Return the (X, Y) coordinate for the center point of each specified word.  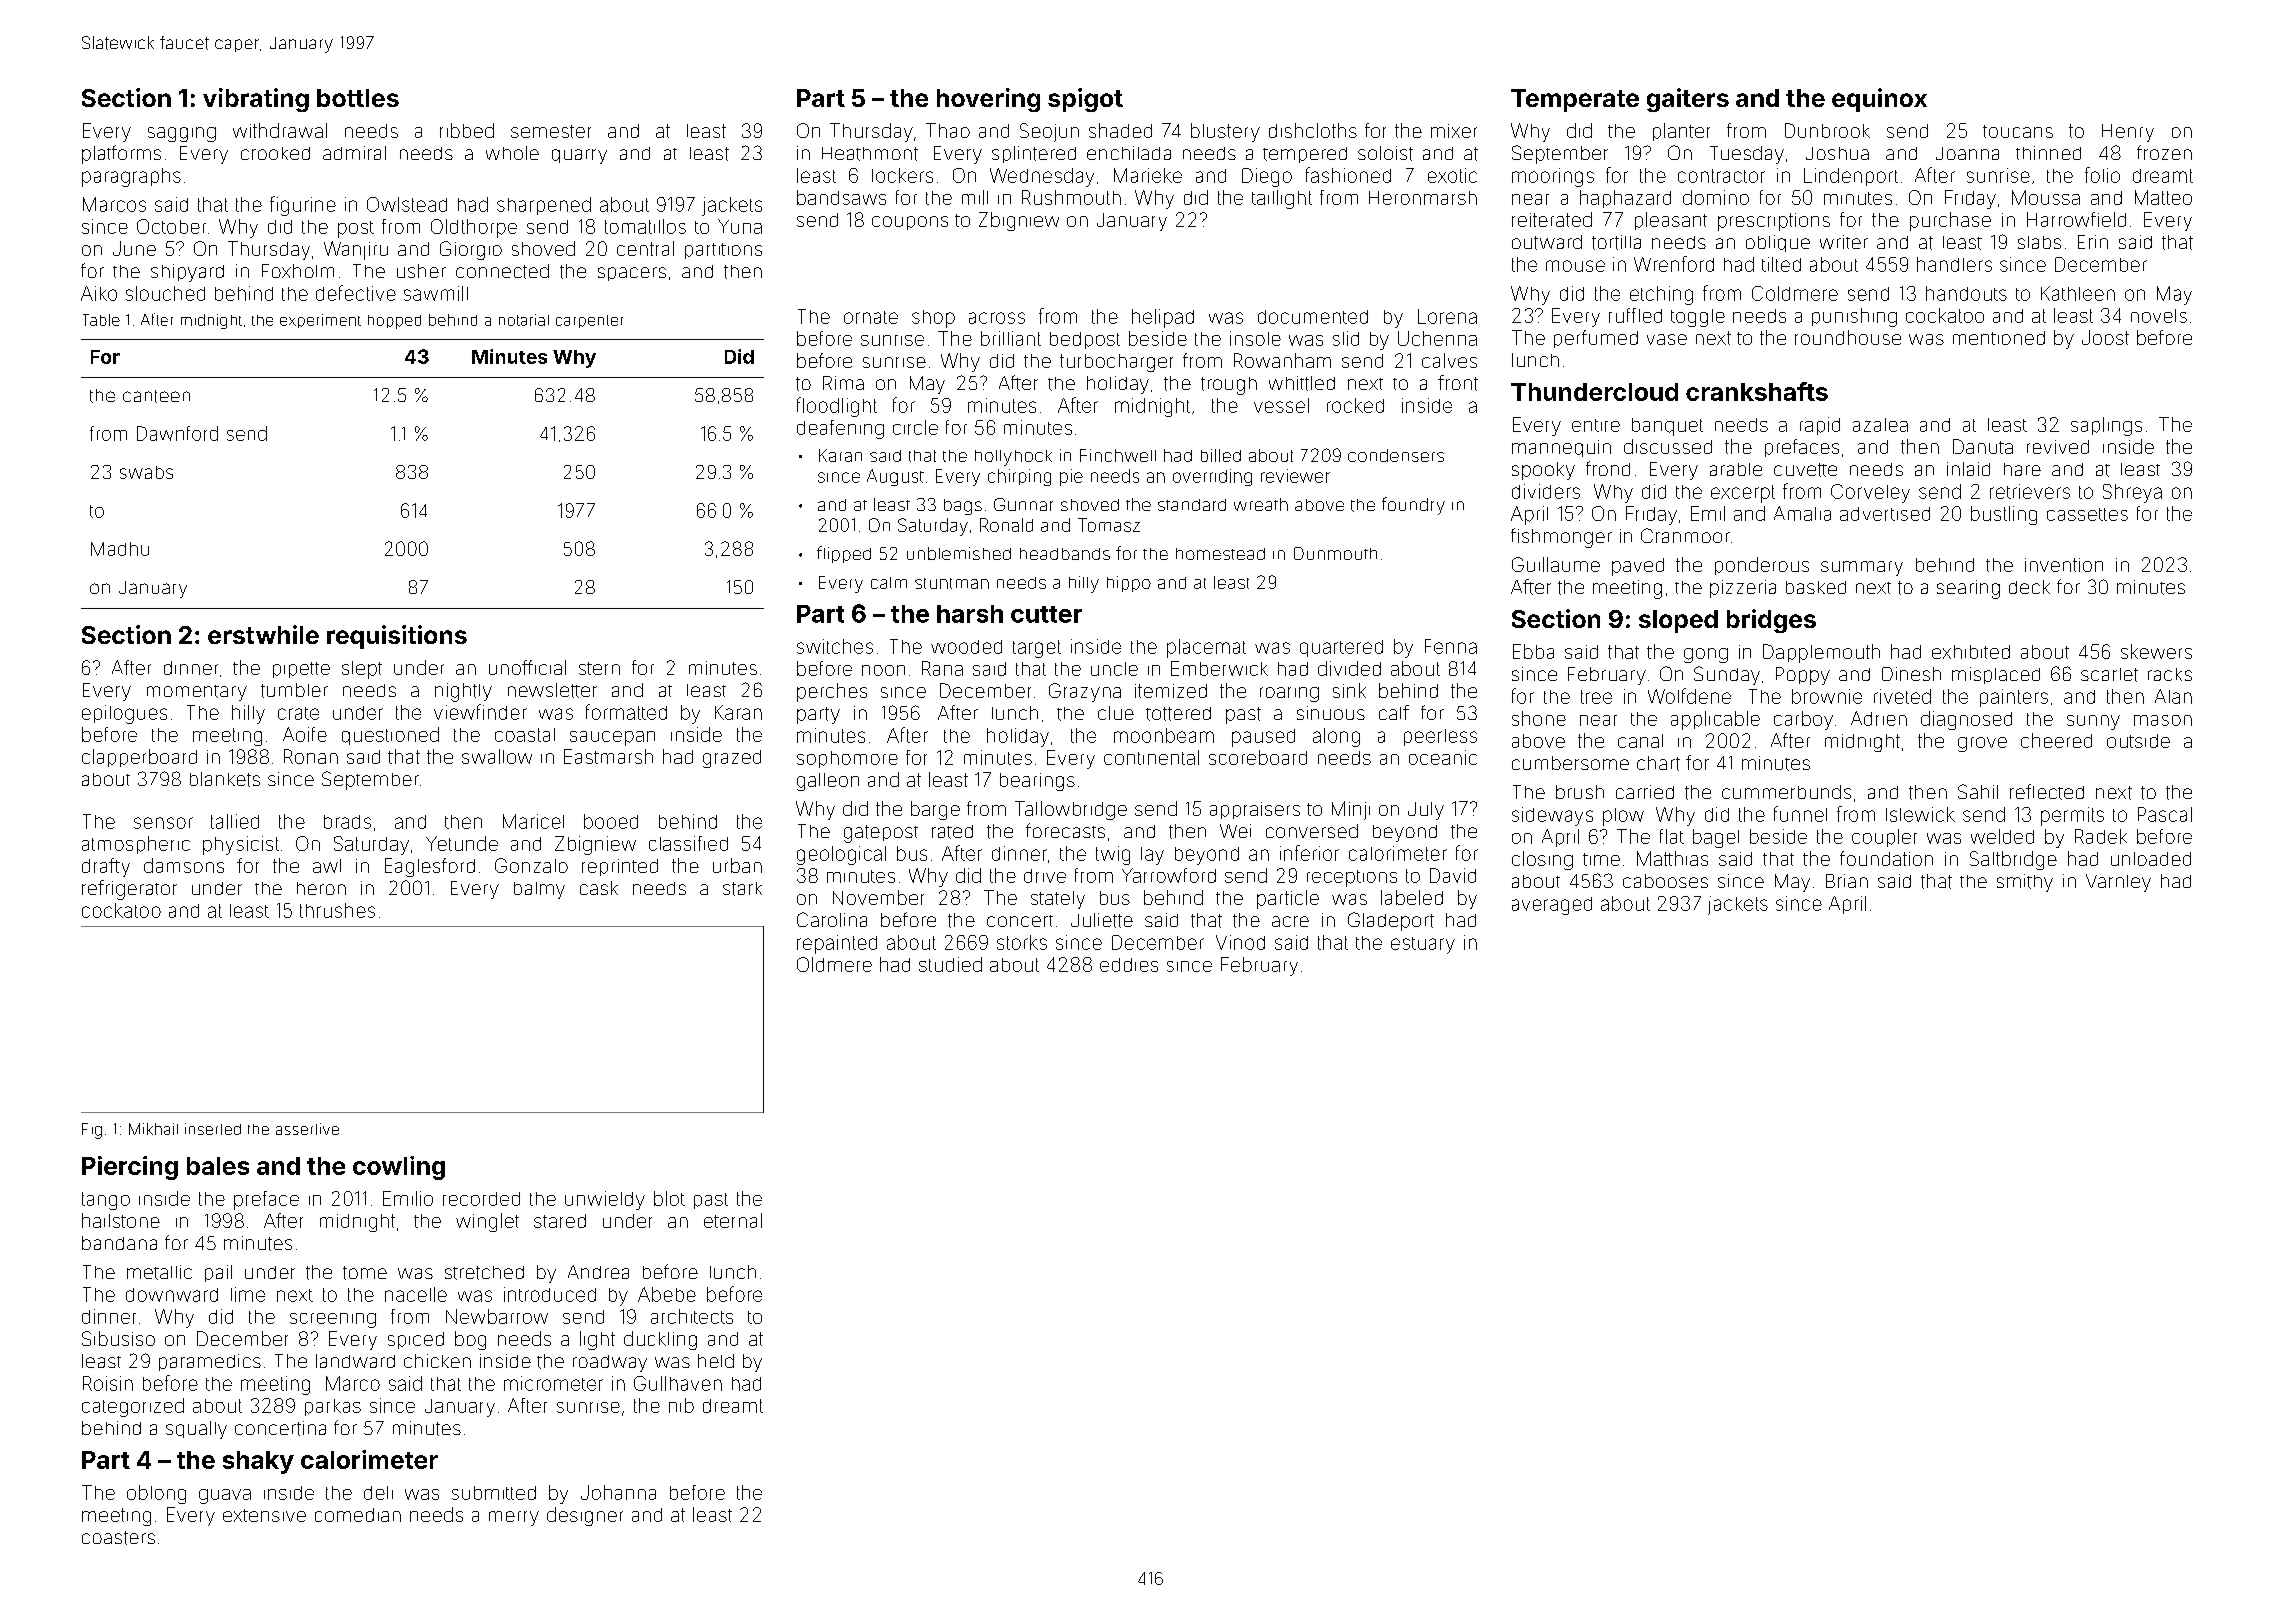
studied (950, 964)
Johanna (618, 1492)
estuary (1423, 945)
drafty (106, 867)
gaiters (1688, 100)
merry (514, 1518)
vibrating (256, 100)
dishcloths (1313, 130)
